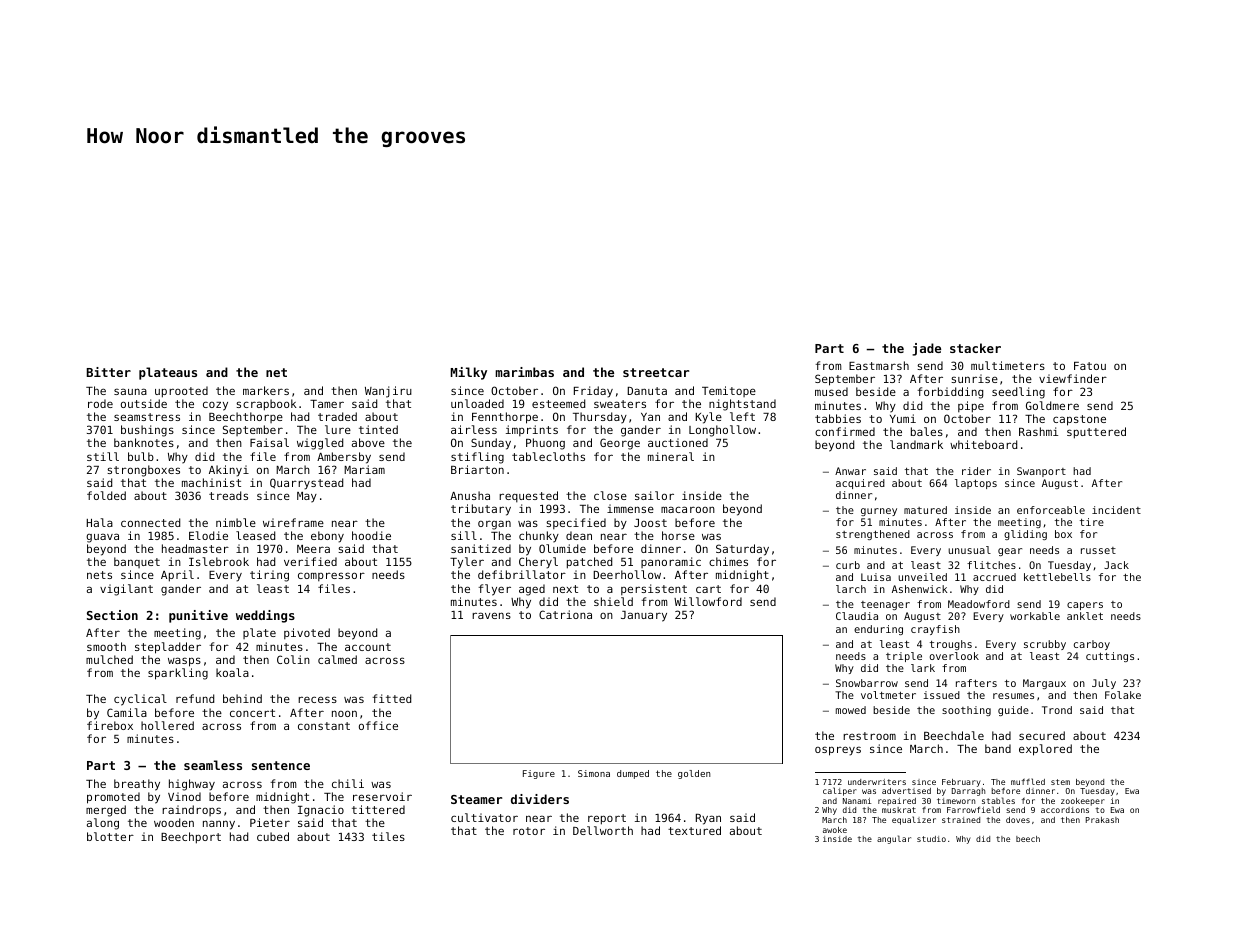  What do you see at coordinates (894, 839) in the page?
I see `angular` at bounding box center [894, 839].
